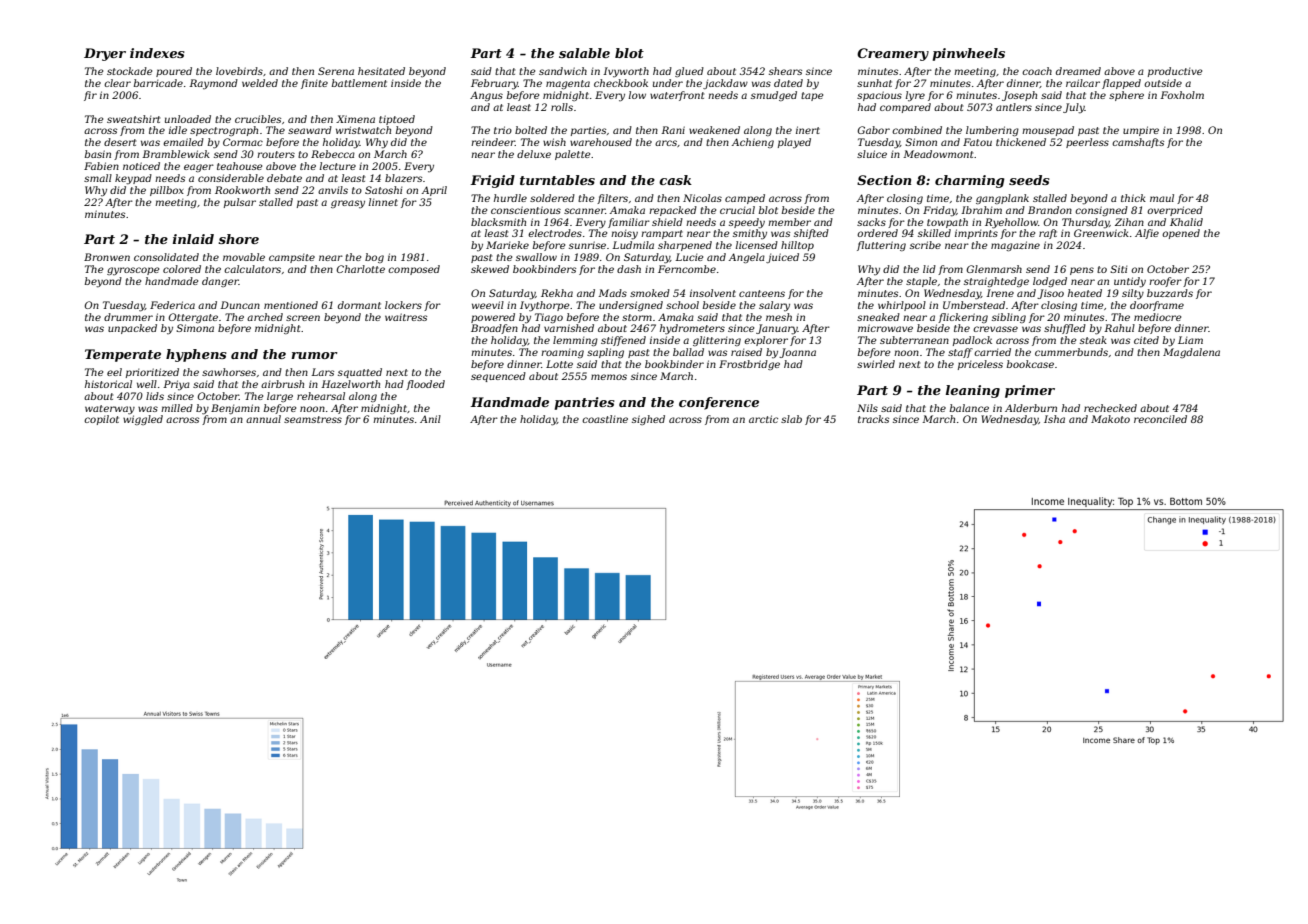 The image size is (1308, 924). I want to click on Anil, so click(430, 419).
